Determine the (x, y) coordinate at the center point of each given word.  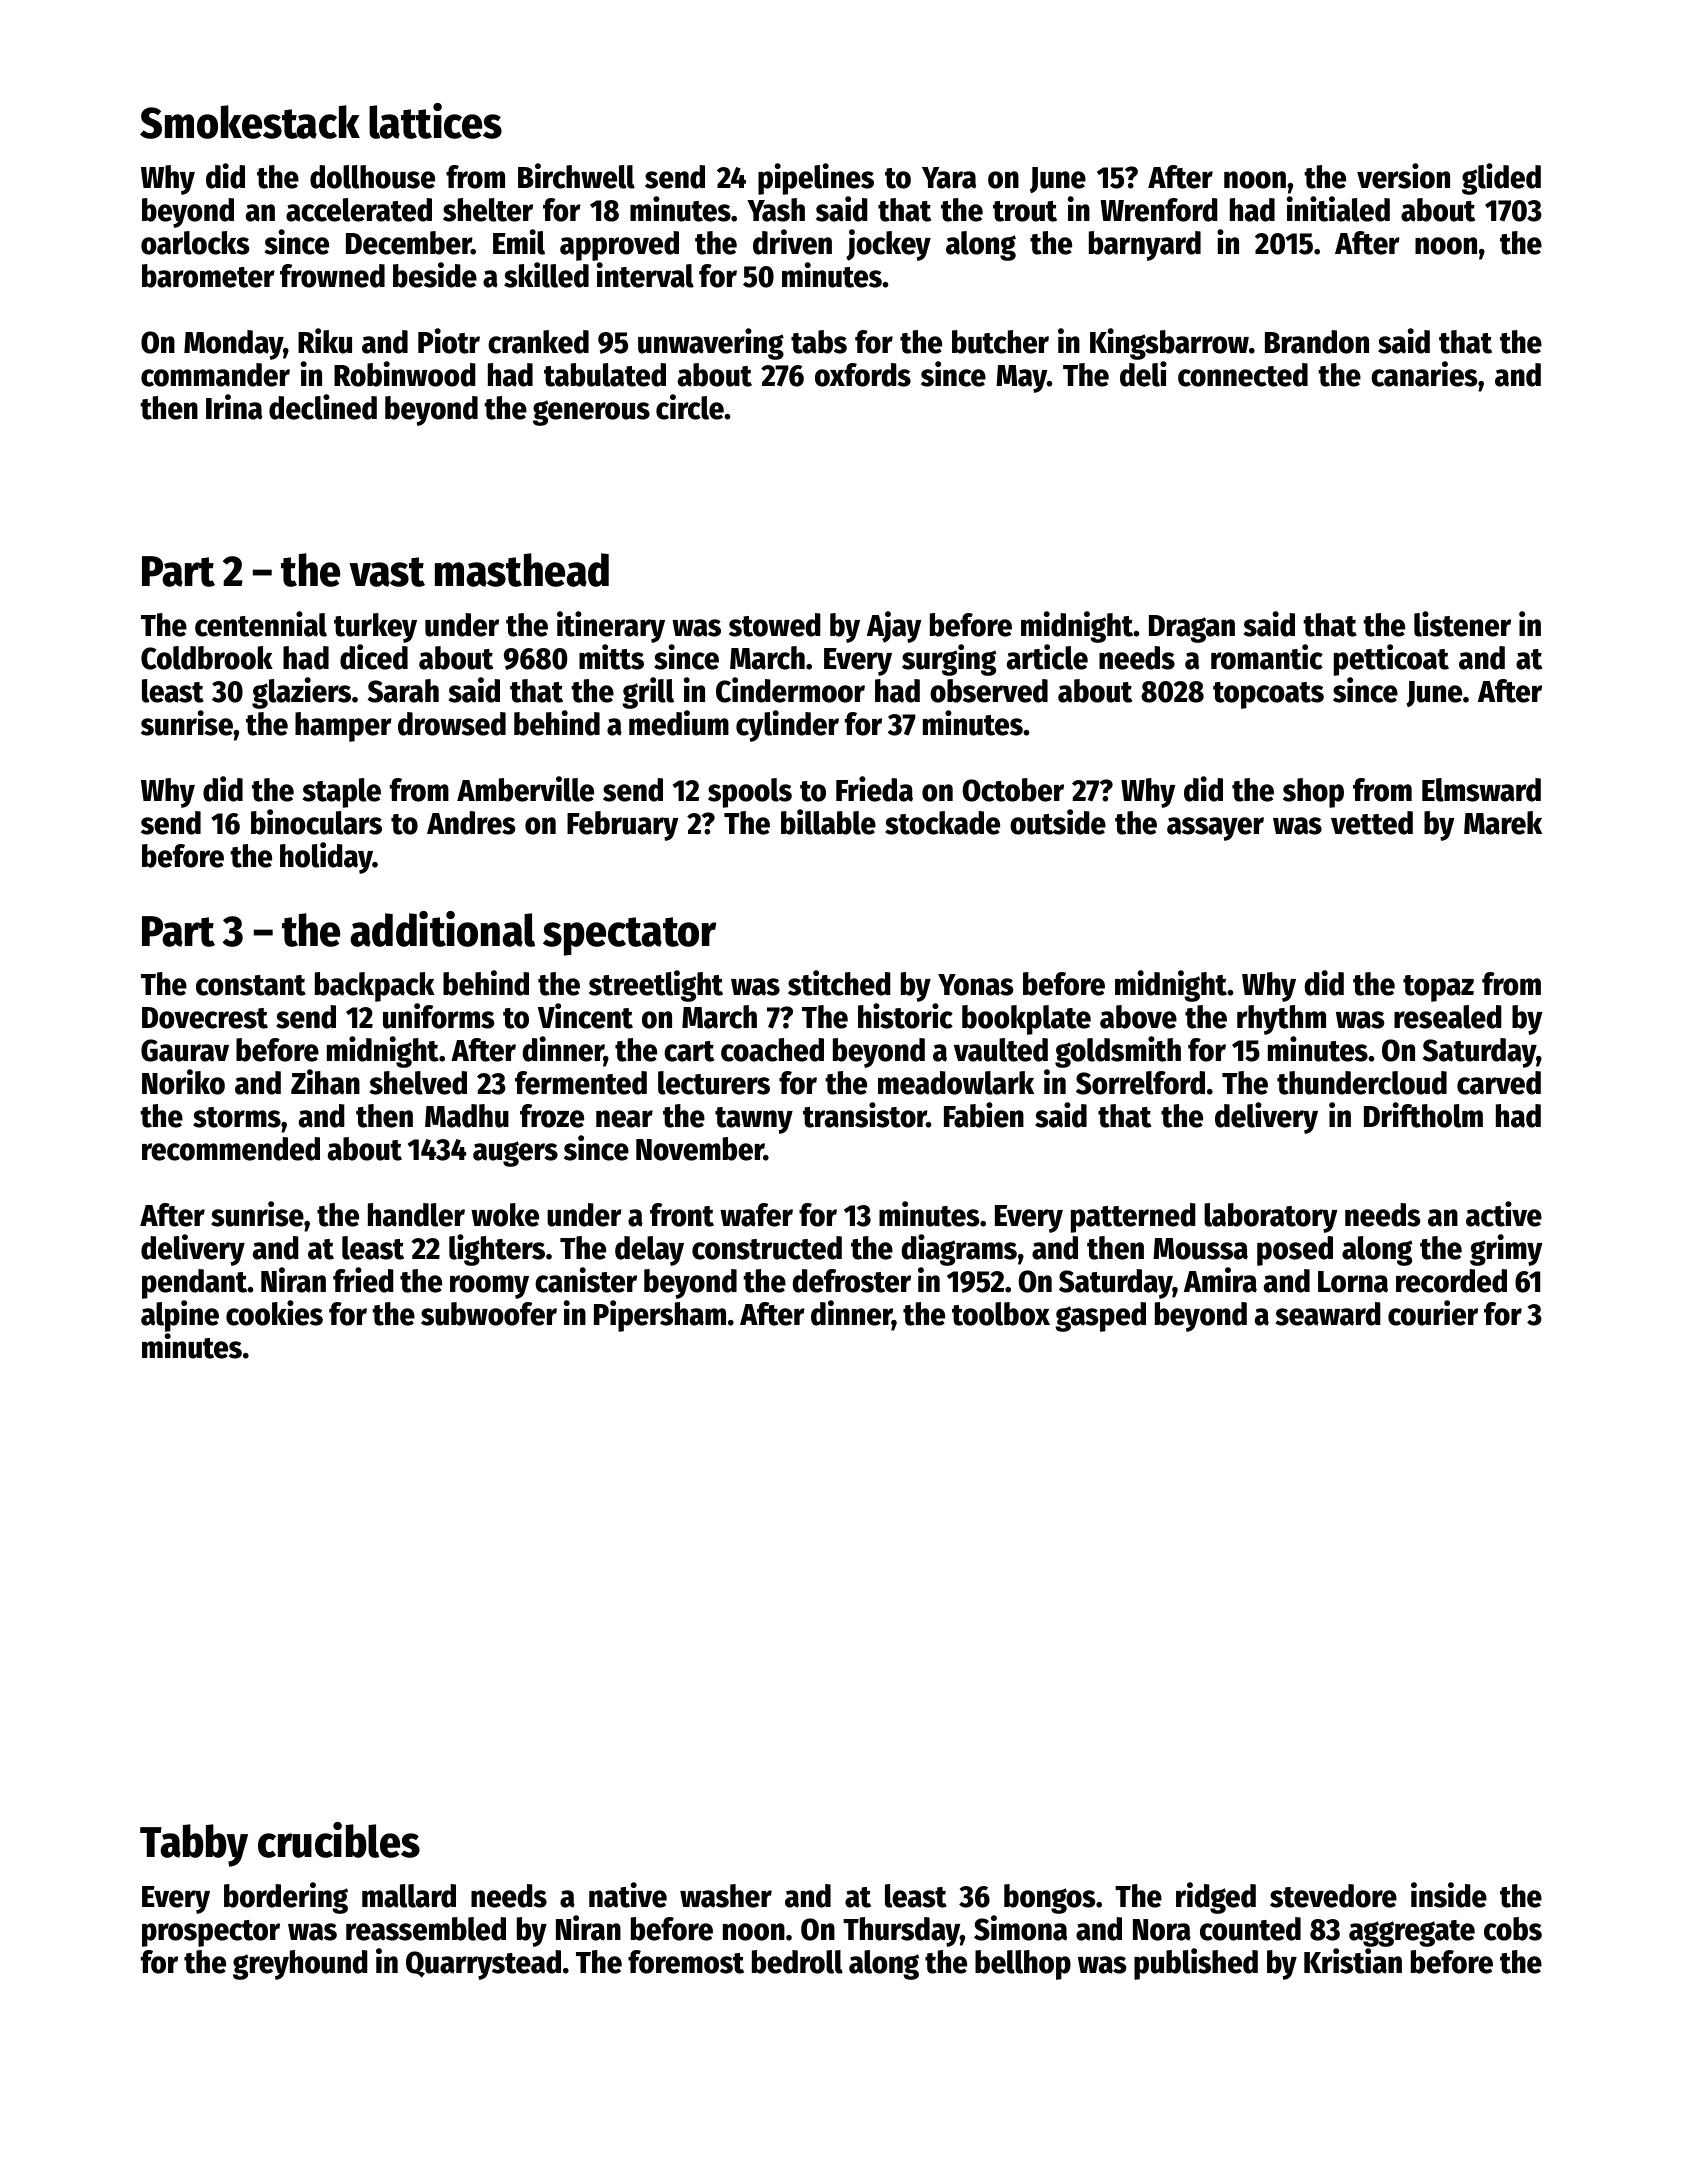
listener (1462, 624)
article (1047, 657)
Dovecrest (205, 1018)
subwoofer (489, 1314)
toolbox (1001, 1314)
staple (342, 793)
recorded (1451, 1281)
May (1021, 379)
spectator (629, 936)
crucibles (339, 1840)
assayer (1215, 829)
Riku (325, 341)
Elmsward (1481, 790)
